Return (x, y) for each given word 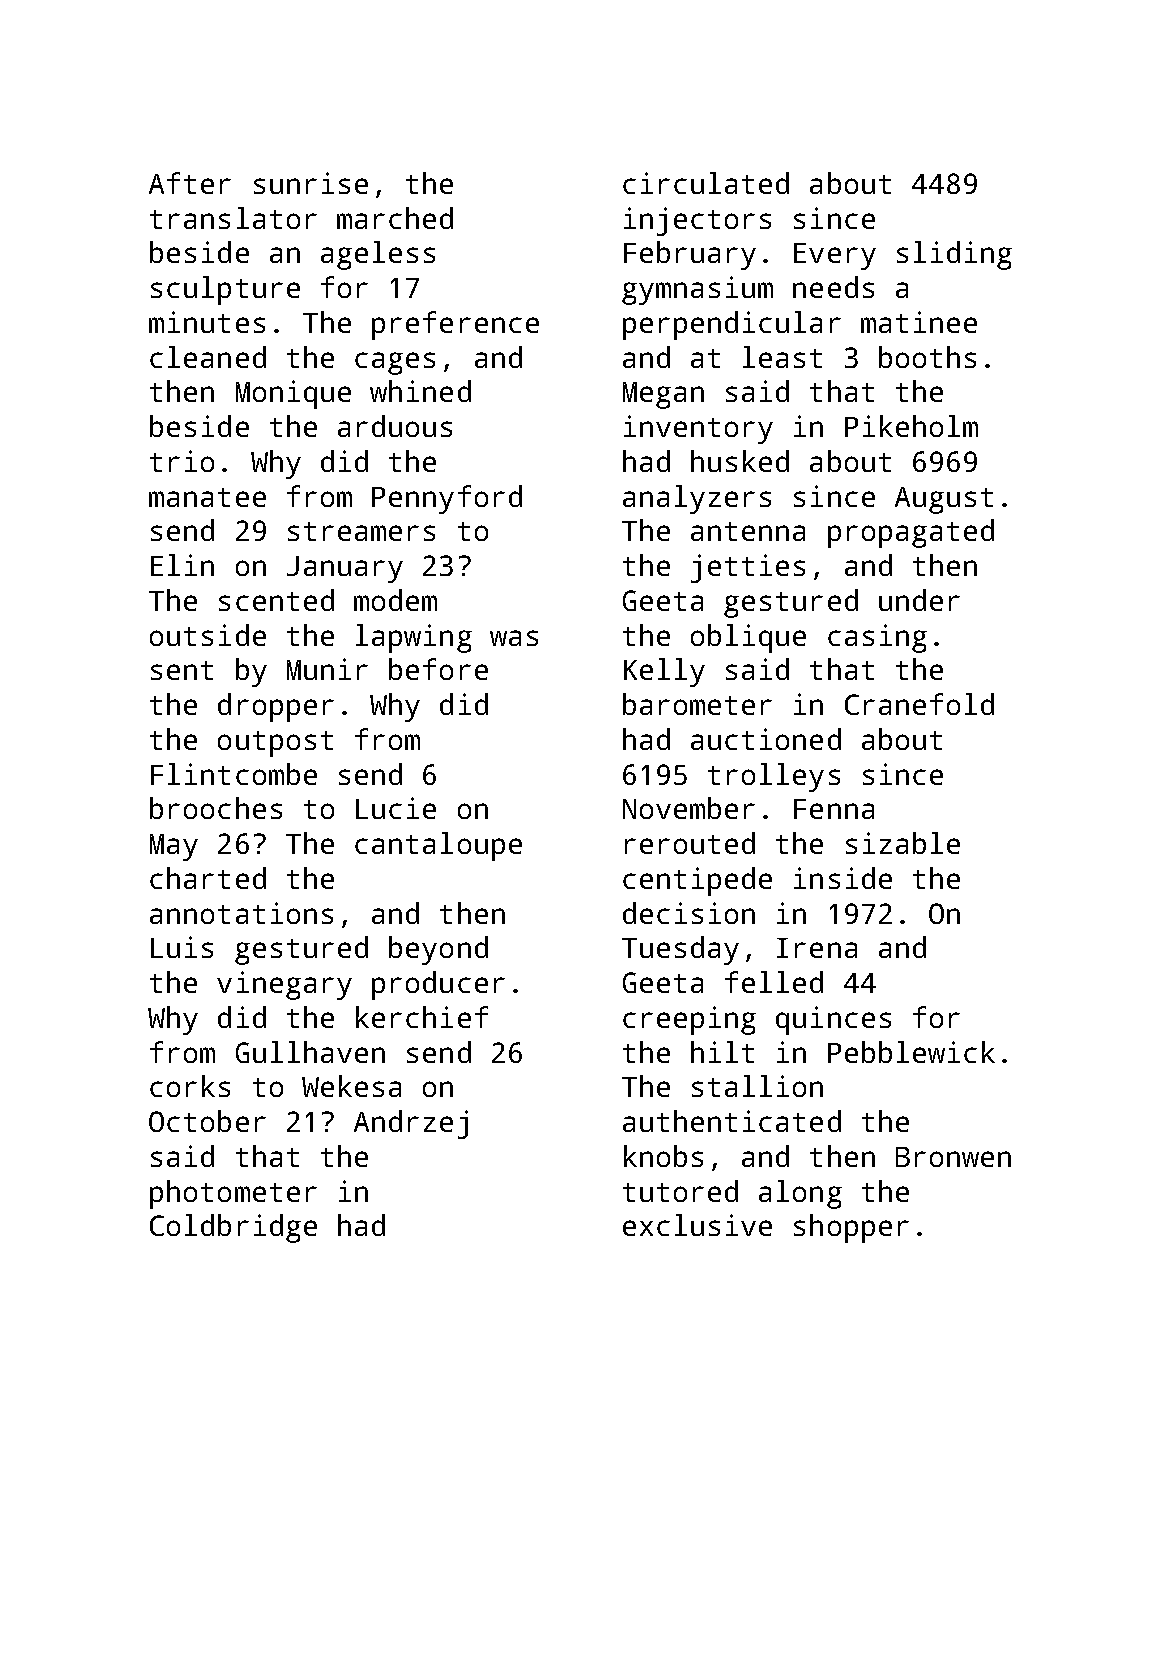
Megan (663, 395)
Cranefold (919, 704)
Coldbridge (233, 1228)
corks (190, 1086)
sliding (954, 255)
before (438, 669)
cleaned (208, 357)
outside (208, 635)
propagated (911, 533)
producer (438, 985)
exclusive (697, 1225)
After (190, 183)
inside (843, 878)
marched (395, 218)
